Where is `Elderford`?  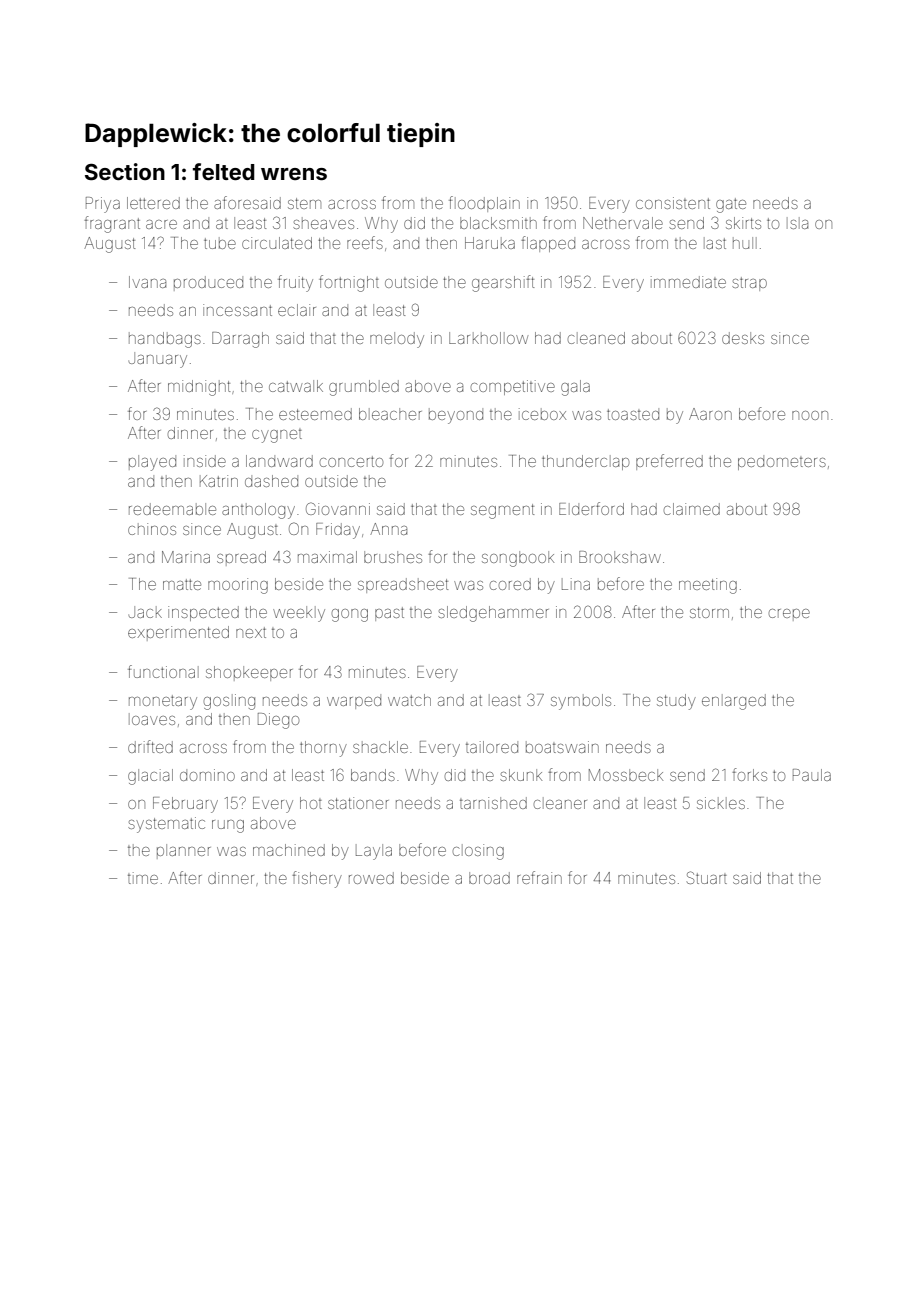 Elderford is located at coordinates (591, 508).
